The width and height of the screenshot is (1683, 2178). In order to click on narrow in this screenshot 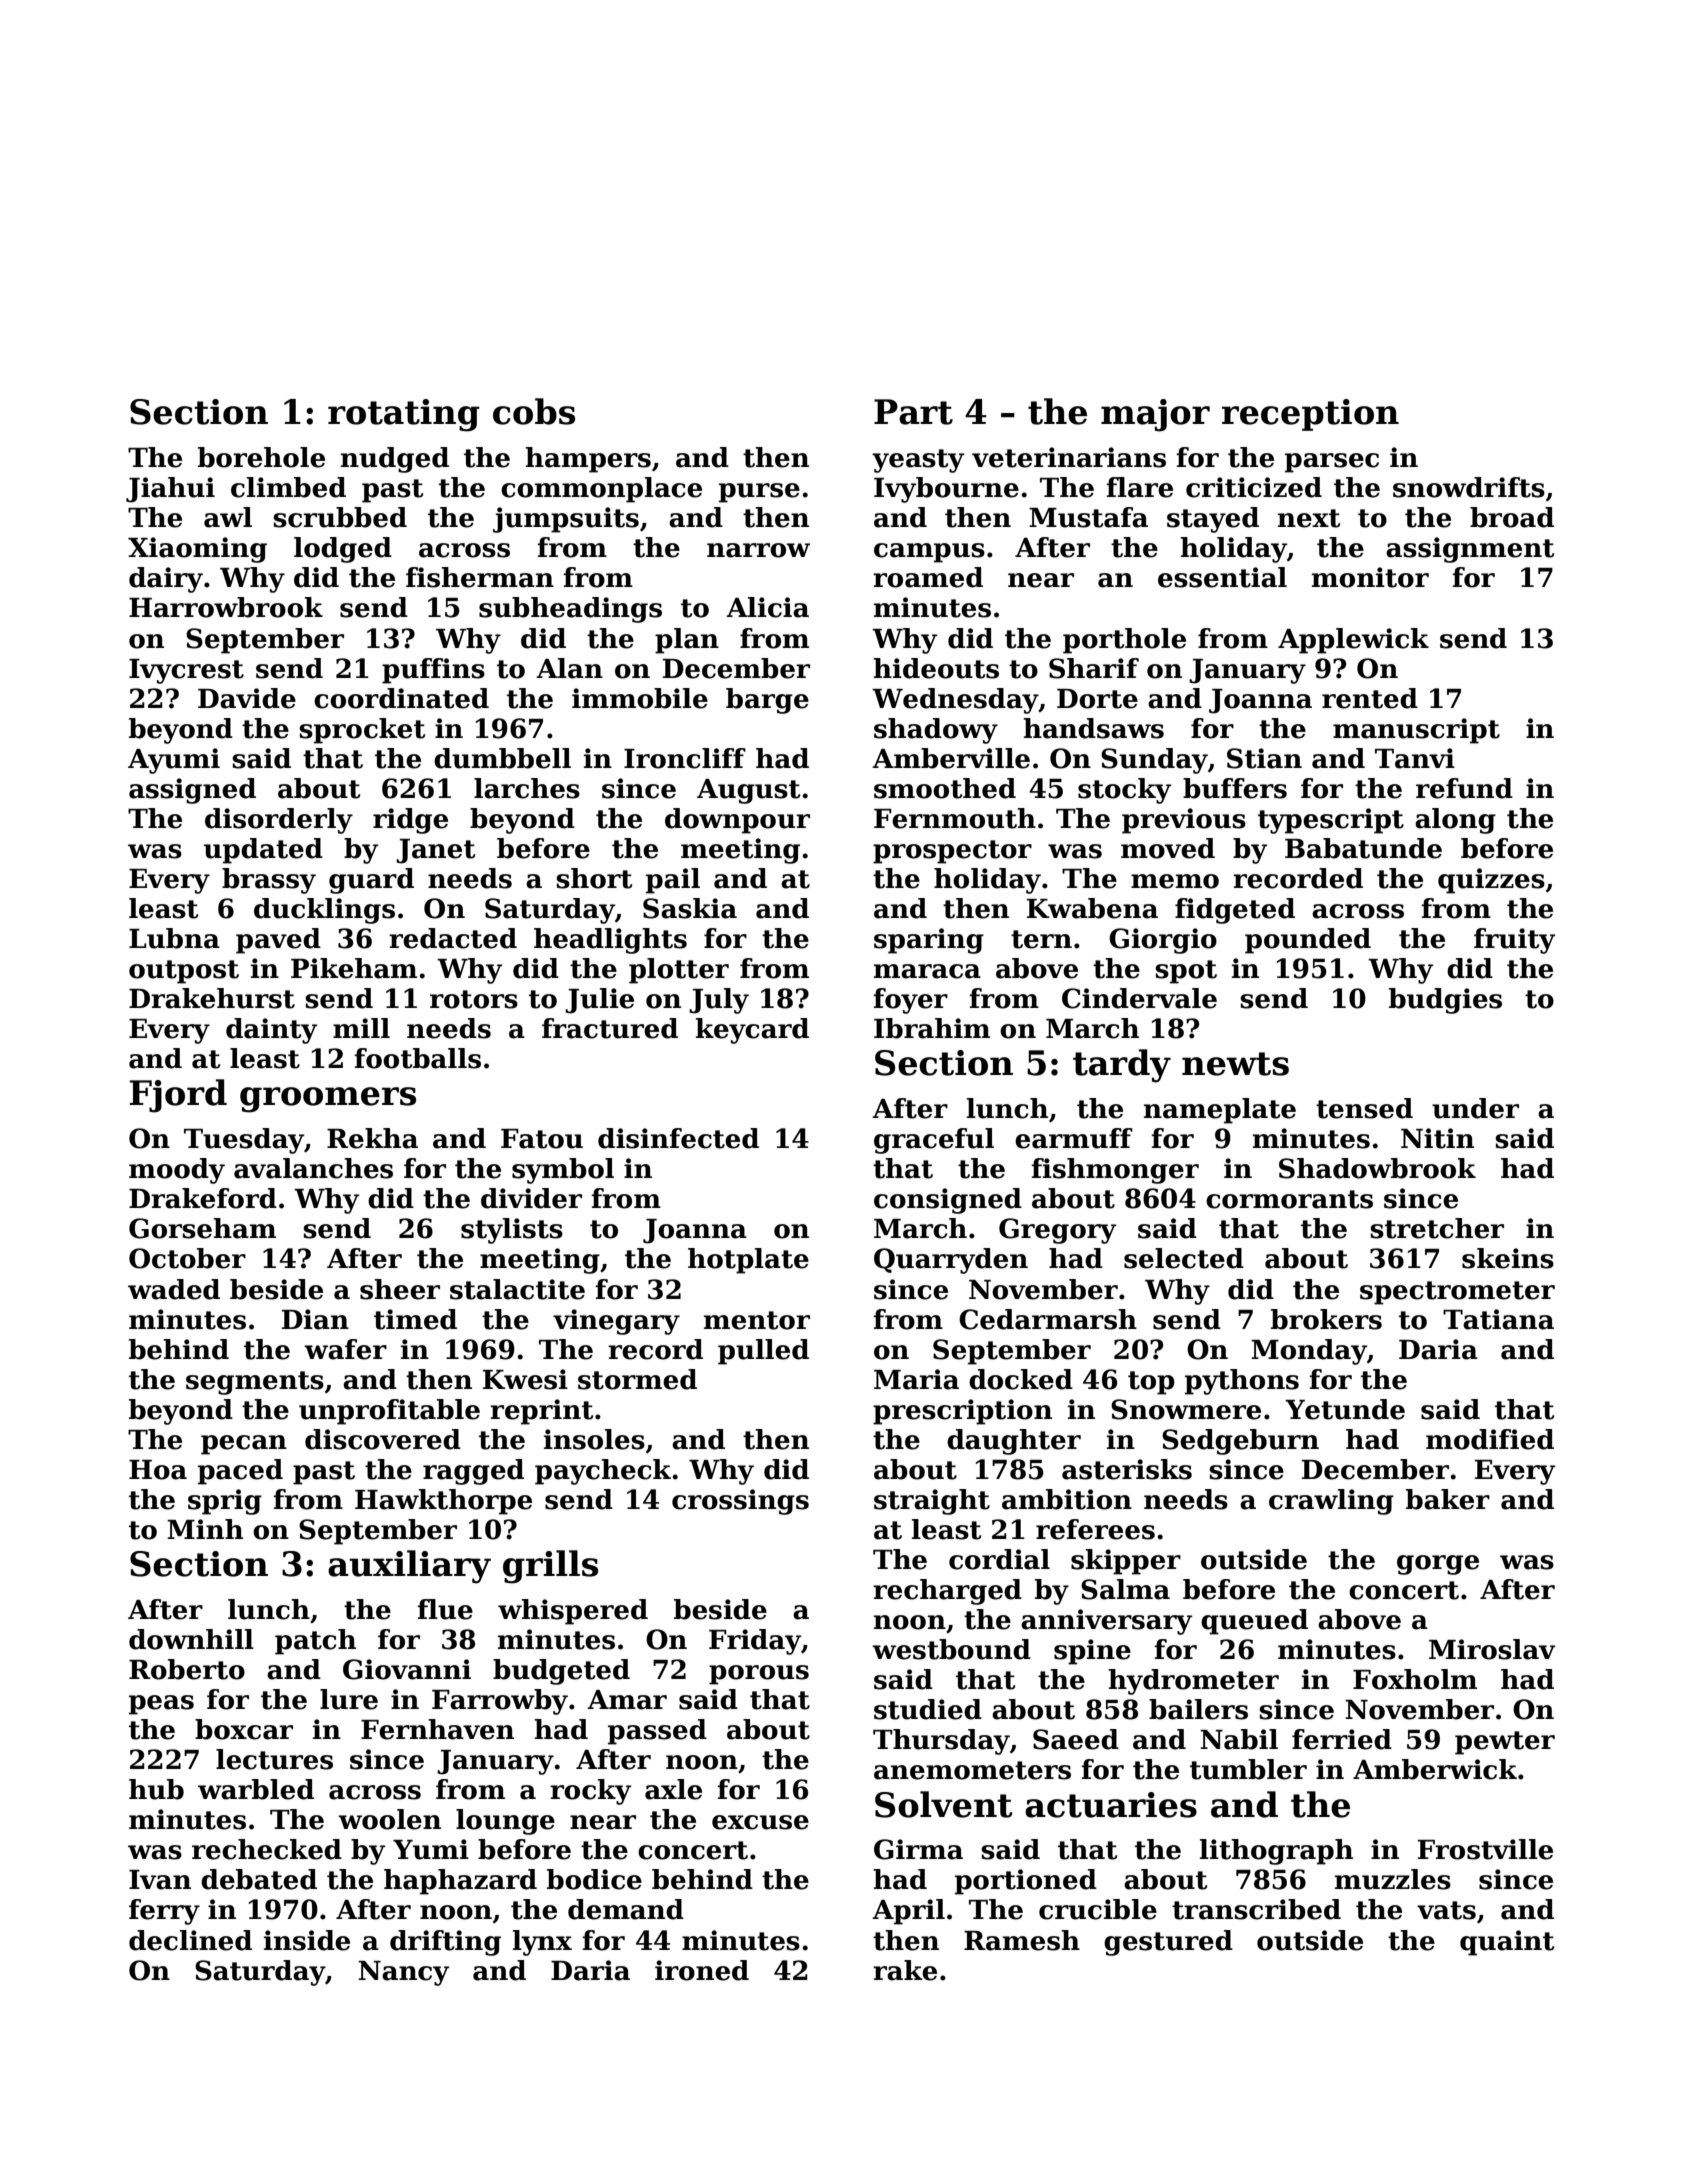, I will do `click(758, 550)`.
